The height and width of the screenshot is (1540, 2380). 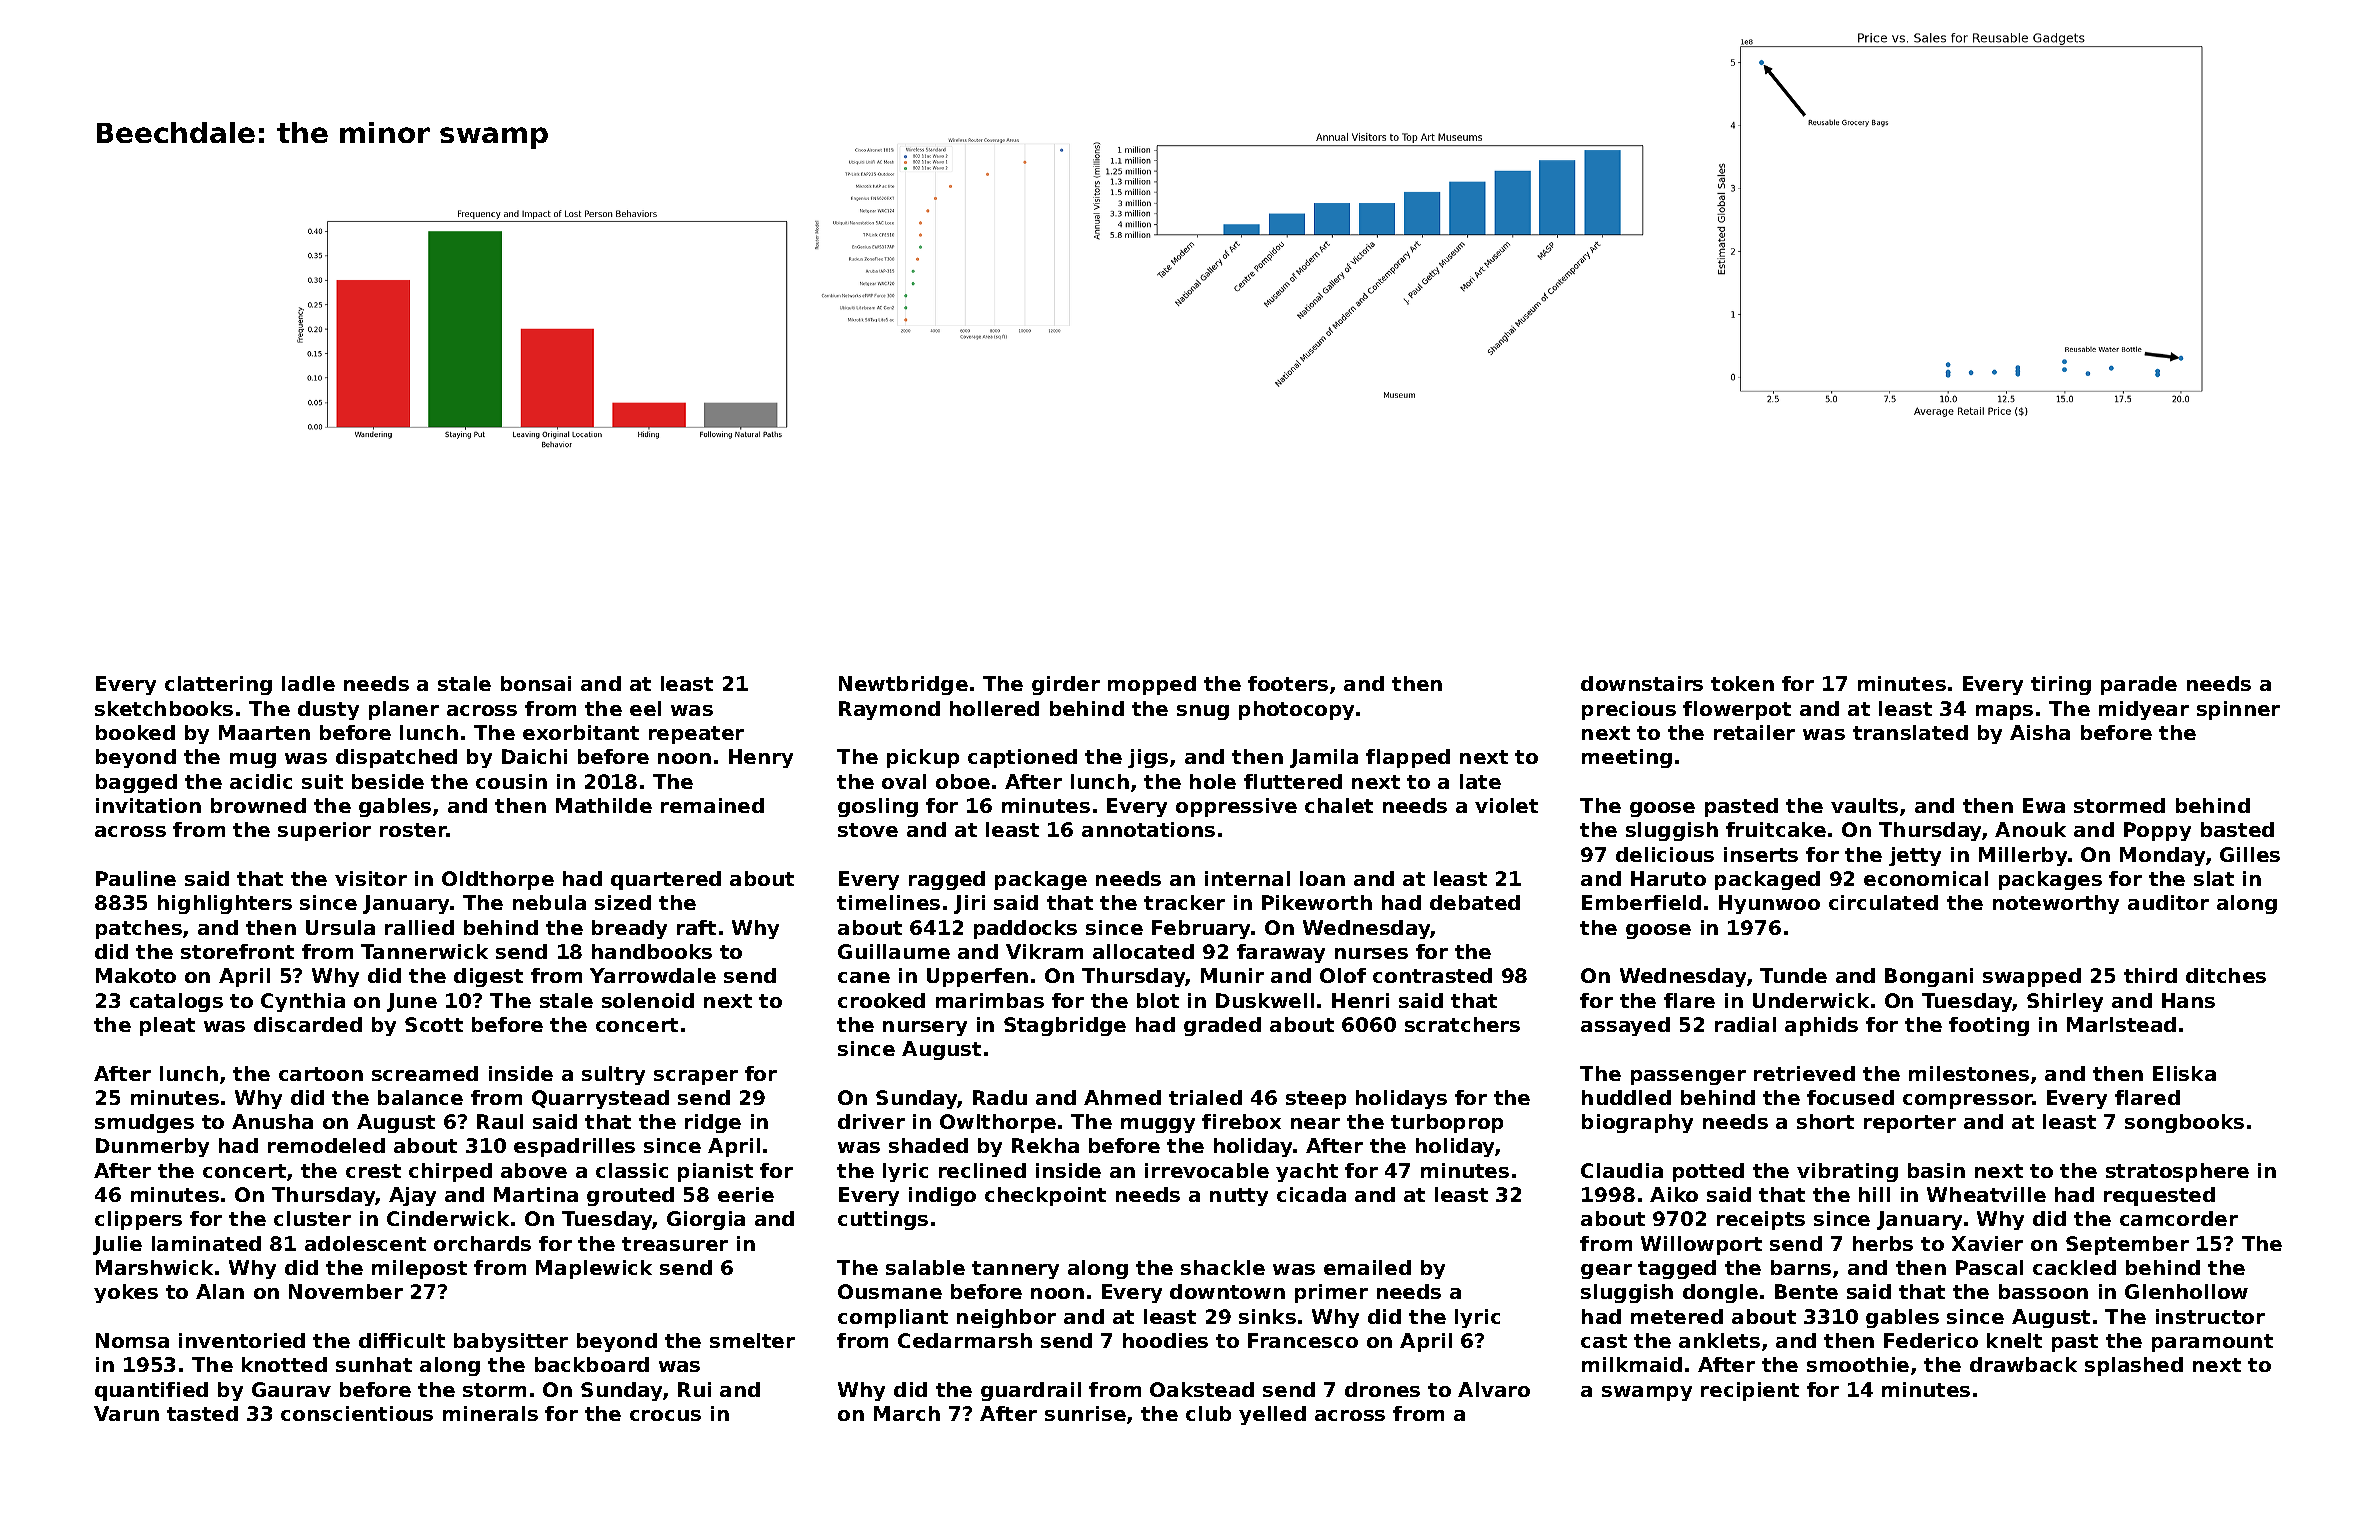 I want to click on swapped, so click(x=2032, y=977).
